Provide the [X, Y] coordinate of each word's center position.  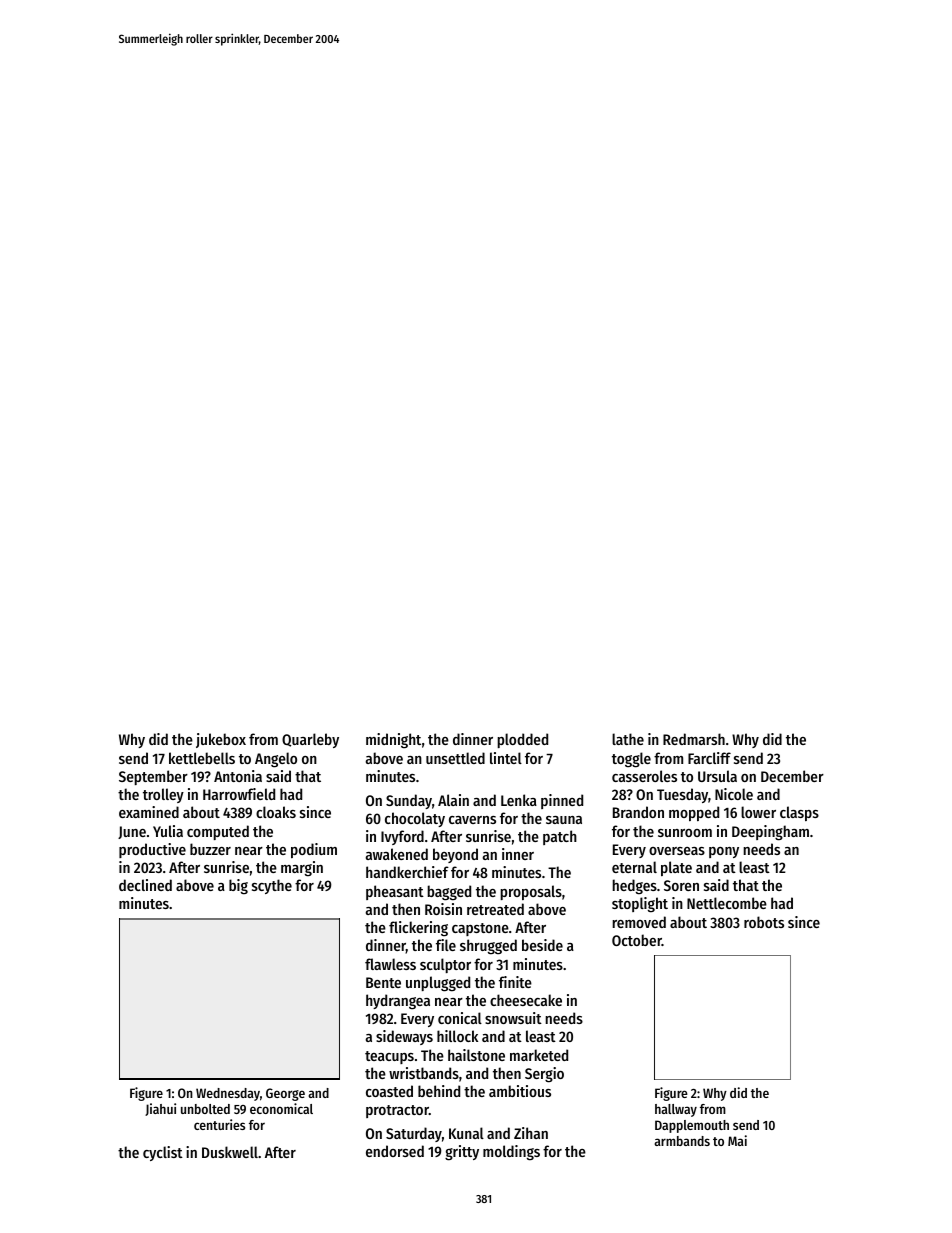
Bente [383, 982]
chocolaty [415, 819]
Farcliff [709, 758]
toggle [631, 760]
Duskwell [230, 1152]
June [132, 832]
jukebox [221, 740]
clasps [799, 813]
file [446, 945]
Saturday [414, 1134]
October [637, 940]
